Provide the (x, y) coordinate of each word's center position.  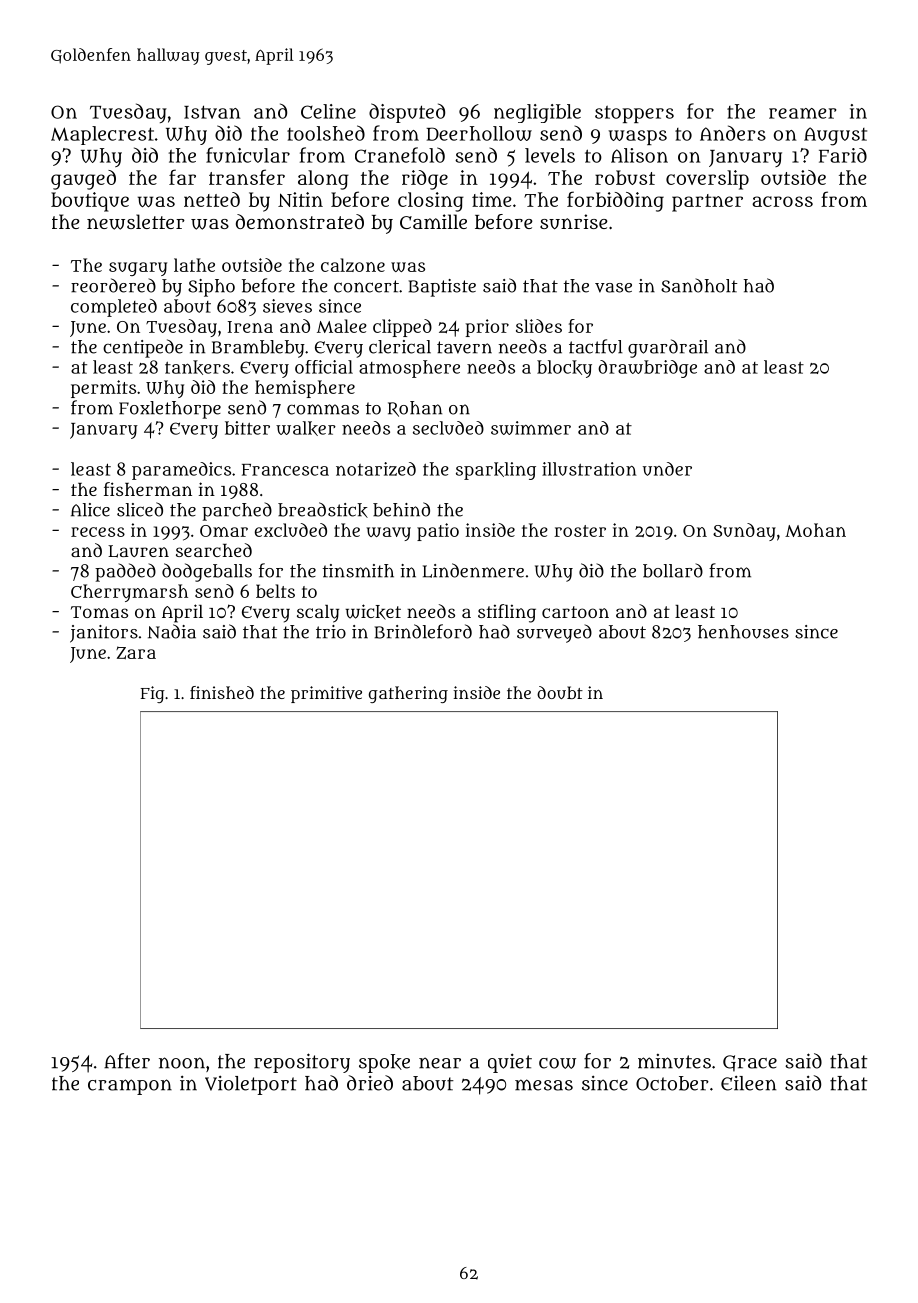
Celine (328, 111)
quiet (510, 1063)
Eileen (748, 1083)
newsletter (136, 222)
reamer (802, 113)
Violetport (251, 1085)
